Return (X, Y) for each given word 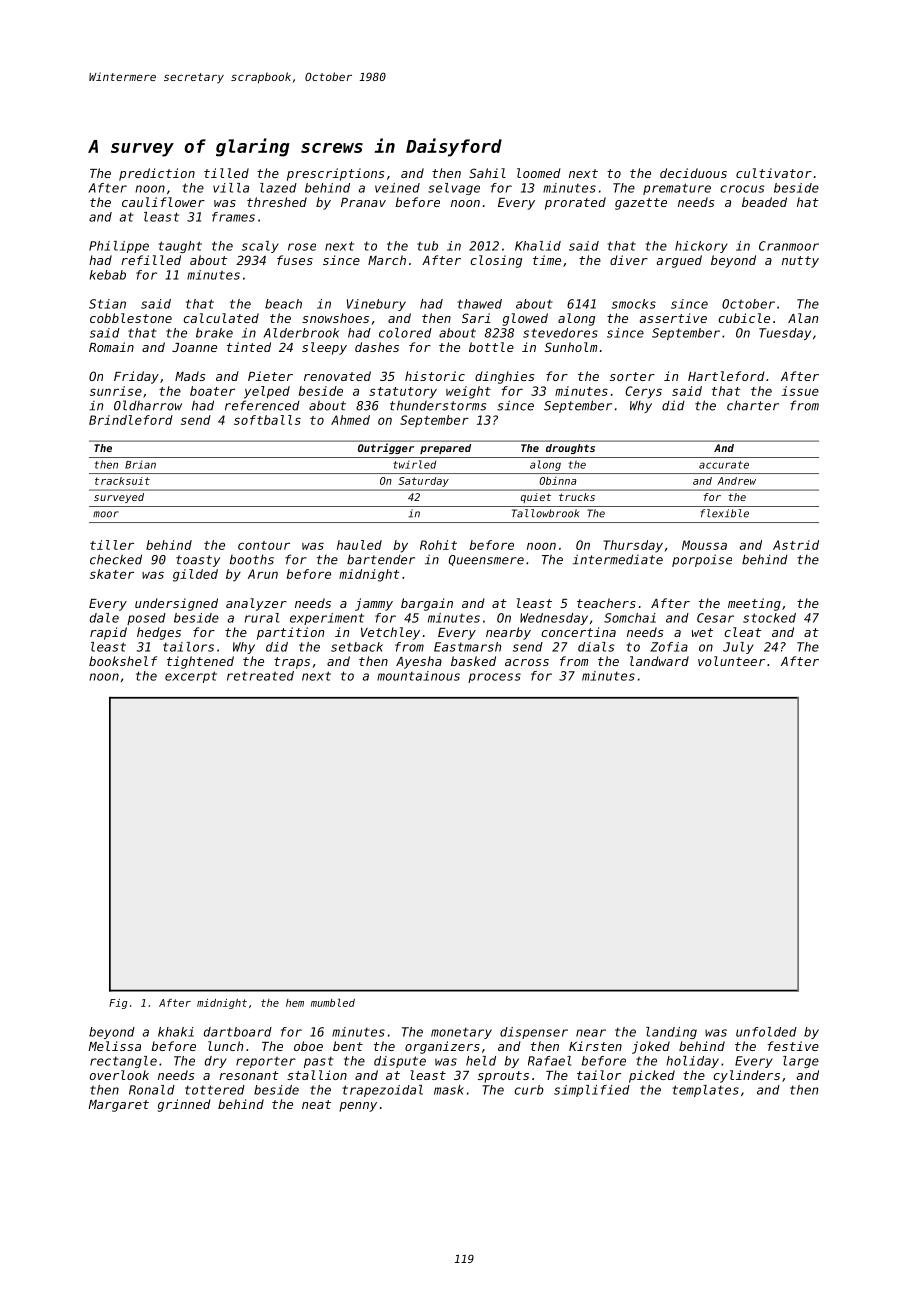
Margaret (118, 1106)
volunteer (731, 661)
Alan (803, 318)
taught (180, 247)
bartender (381, 559)
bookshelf (123, 661)
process (494, 678)
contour (264, 545)
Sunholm (571, 347)
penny (358, 1107)
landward (659, 661)
